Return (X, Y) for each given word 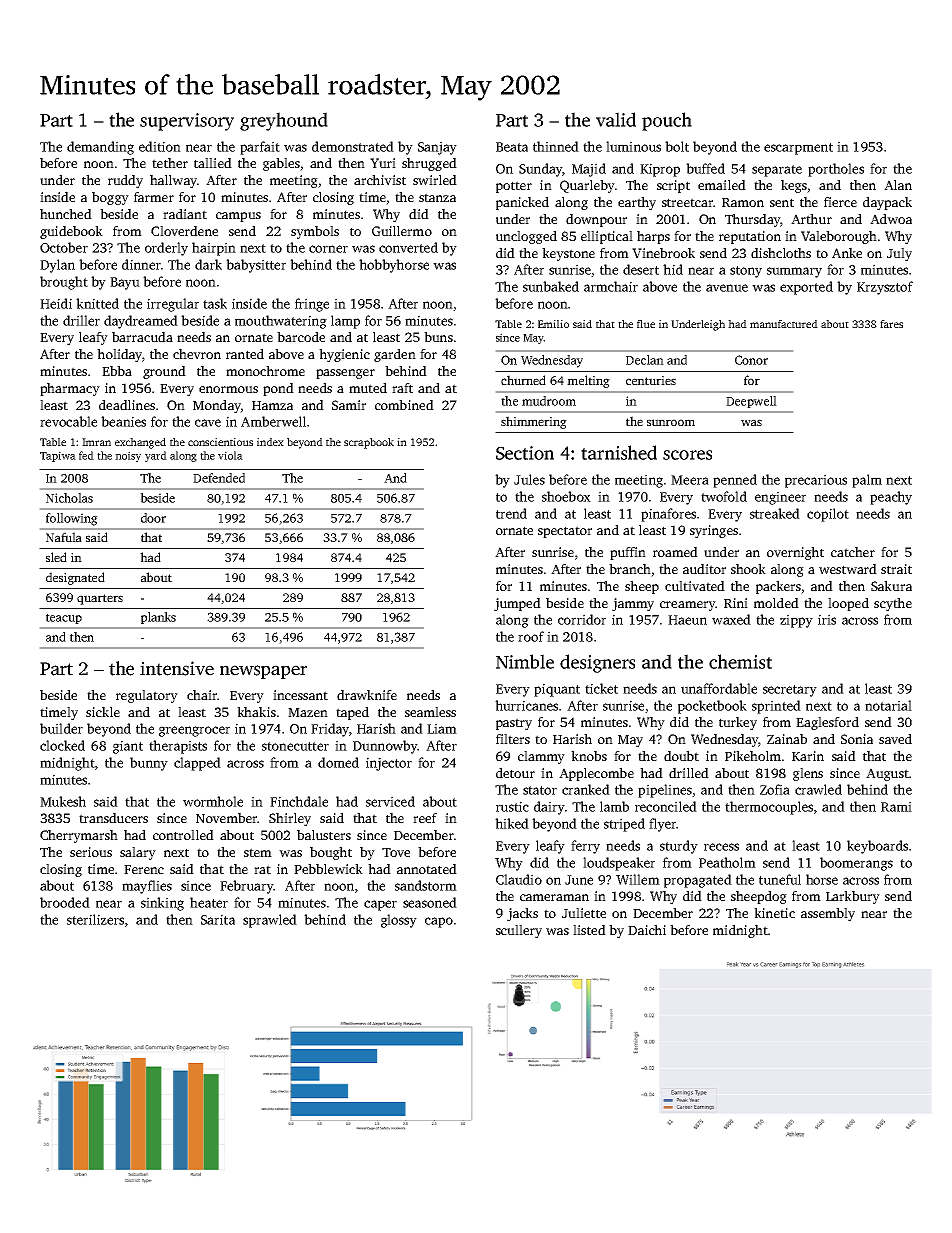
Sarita (218, 919)
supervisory (187, 122)
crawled (818, 789)
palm (867, 481)
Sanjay (437, 148)
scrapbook (369, 443)
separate (777, 171)
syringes (714, 531)
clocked (62, 745)
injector (389, 764)
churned (523, 380)
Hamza (272, 405)
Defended (219, 478)
